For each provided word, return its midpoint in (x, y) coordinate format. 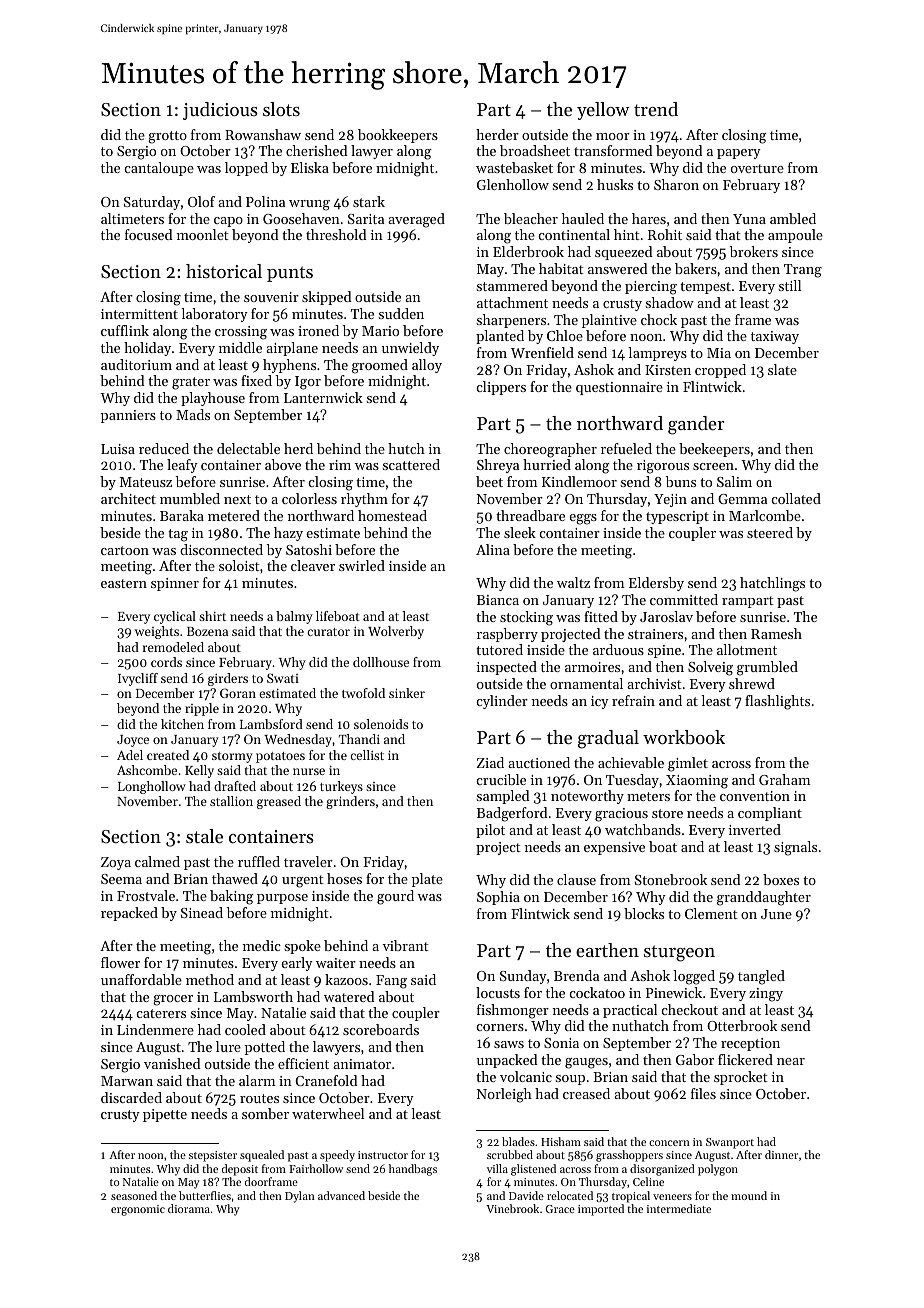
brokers (754, 251)
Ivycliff (138, 679)
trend (656, 109)
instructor (383, 1155)
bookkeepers (398, 136)
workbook (684, 737)
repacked (129, 914)
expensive (614, 848)
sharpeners (511, 321)
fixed (256, 380)
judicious (220, 111)
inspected (507, 668)
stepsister (213, 1156)
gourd (395, 897)
